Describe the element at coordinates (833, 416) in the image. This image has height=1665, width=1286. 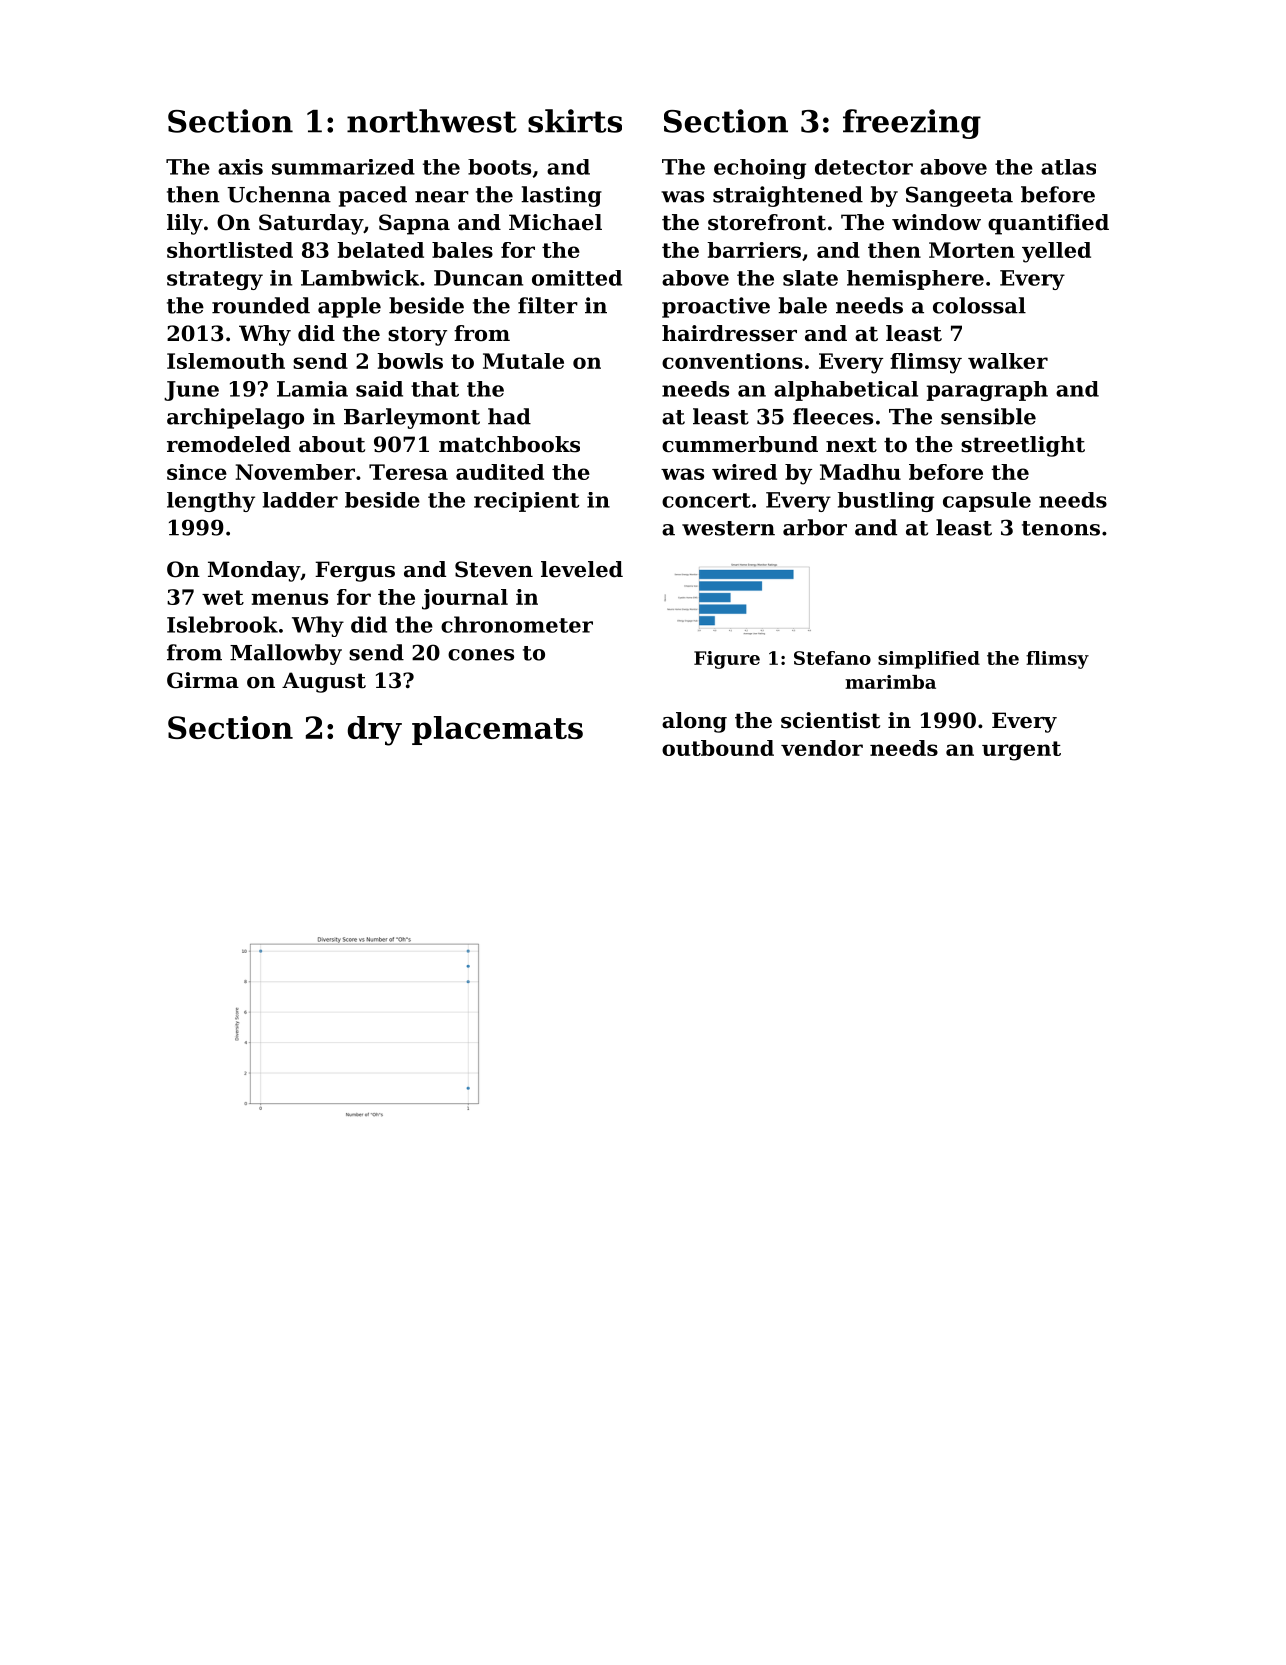
I see `fleeces` at that location.
